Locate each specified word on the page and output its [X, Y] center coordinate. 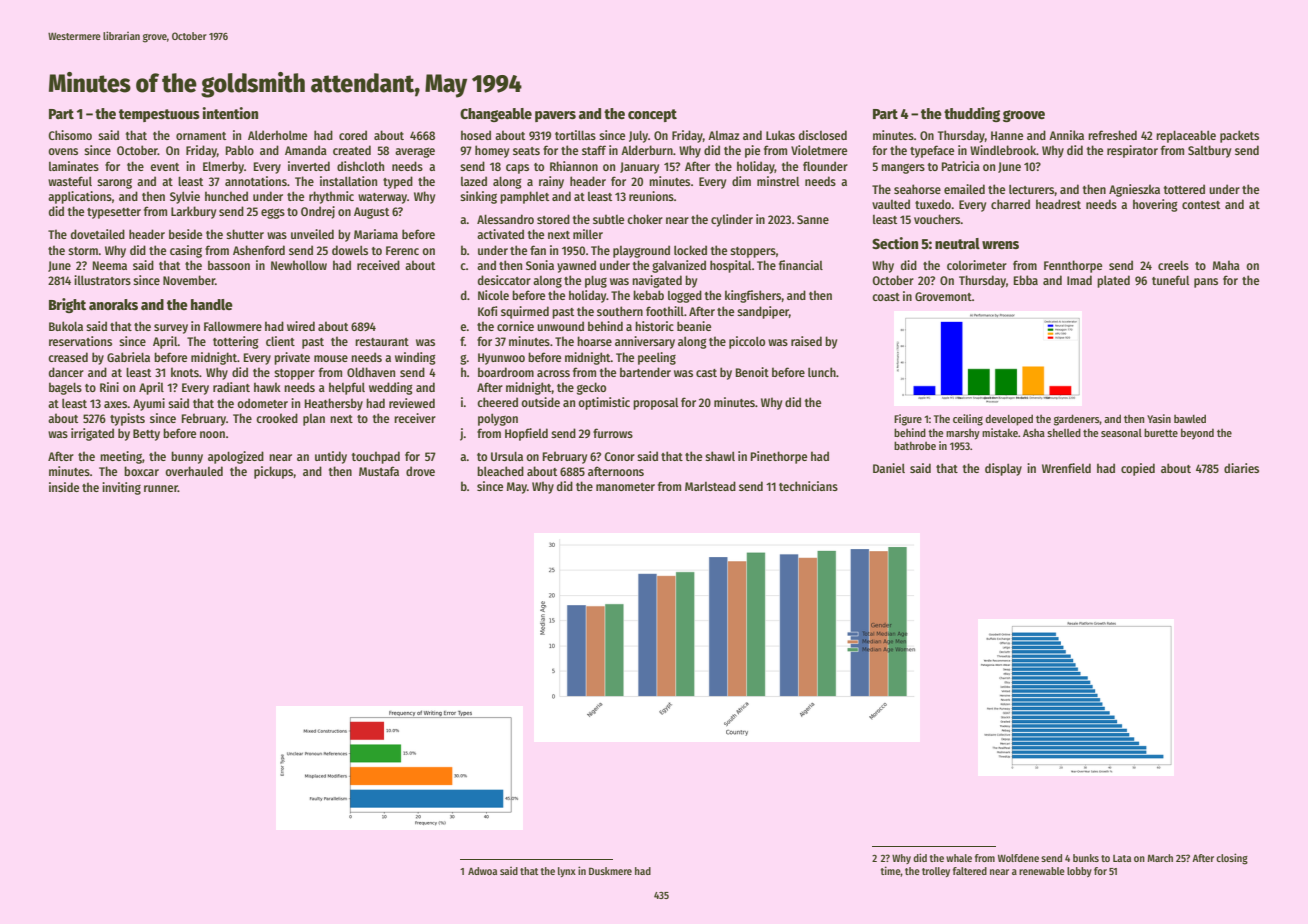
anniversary [645, 342]
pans [1206, 283]
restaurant [382, 342]
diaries [1241, 468]
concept [652, 115]
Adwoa [482, 871]
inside [64, 487]
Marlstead [710, 486]
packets [1239, 136]
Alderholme [277, 135]
